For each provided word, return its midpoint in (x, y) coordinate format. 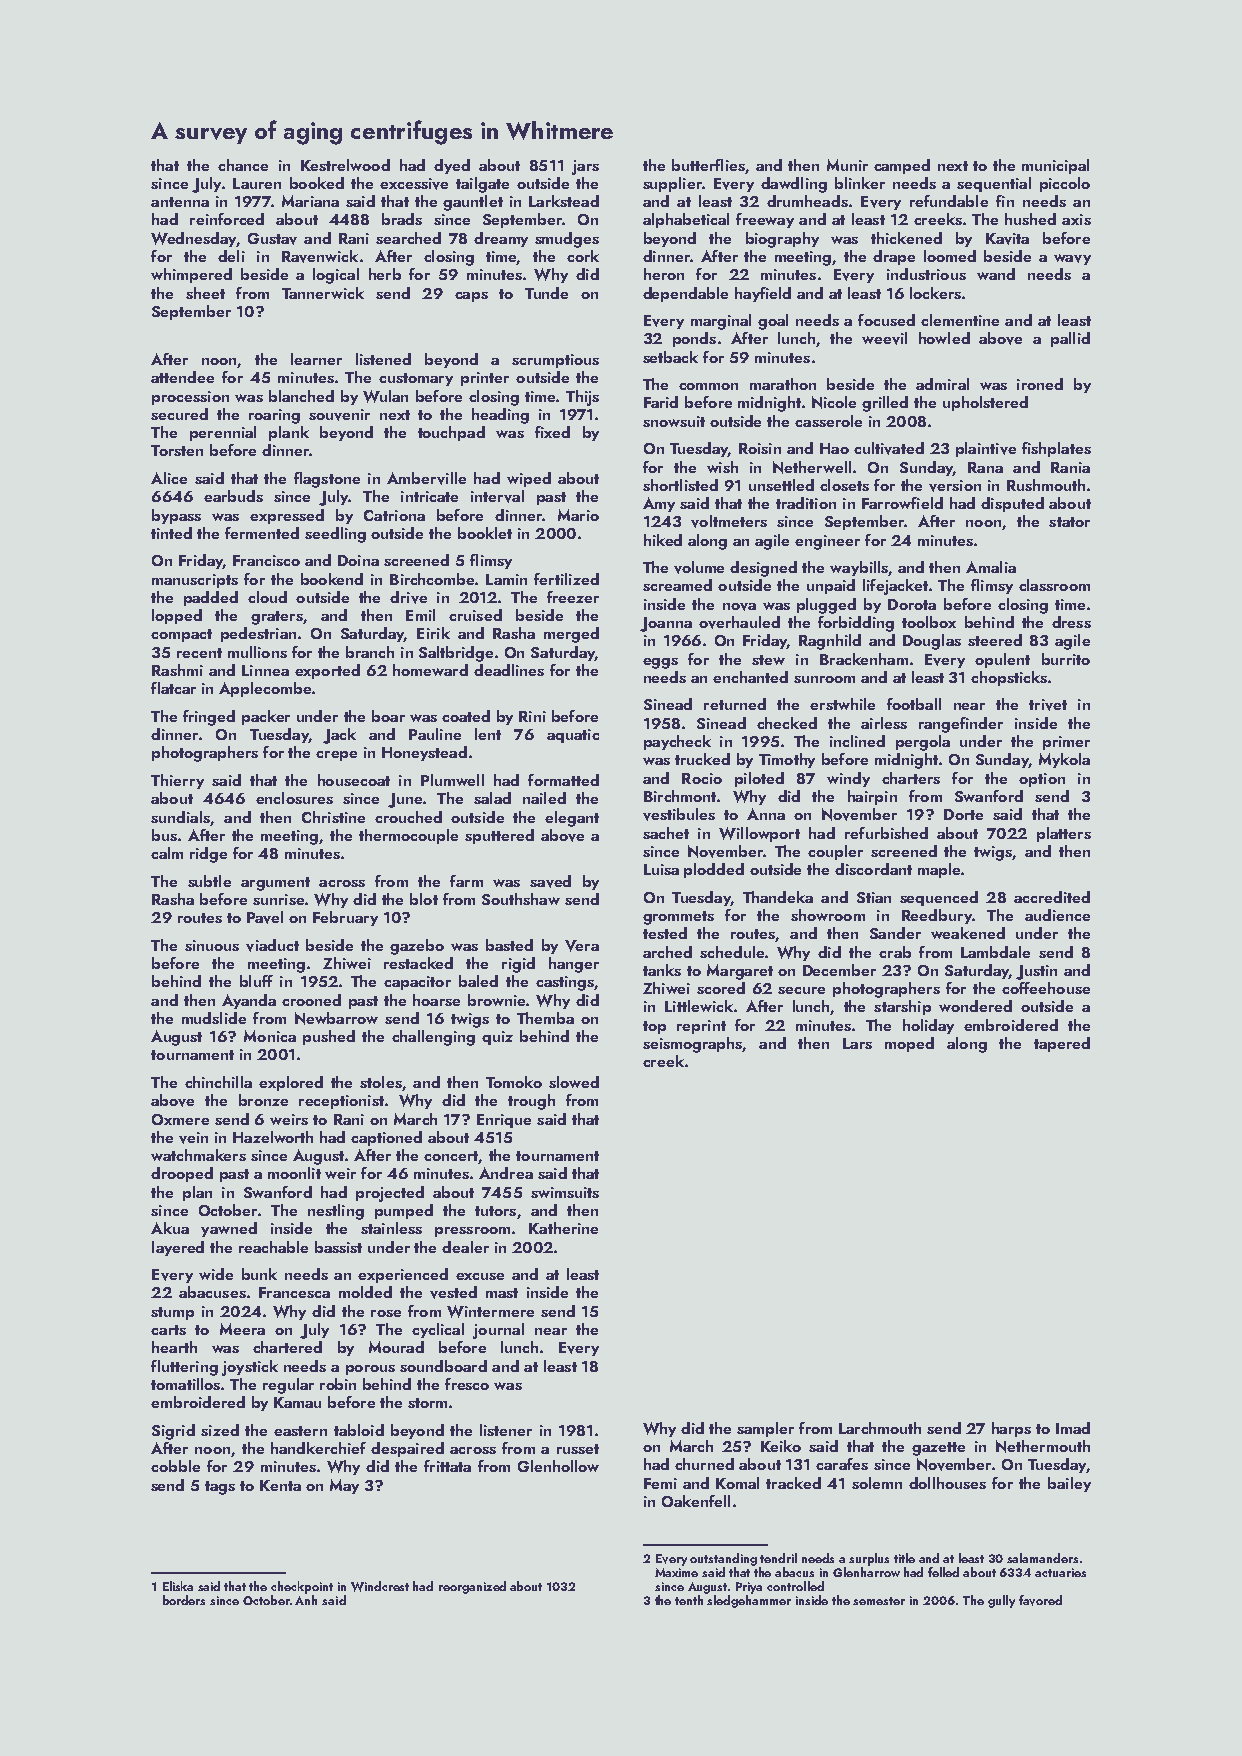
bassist (338, 1247)
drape (894, 257)
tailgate (482, 185)
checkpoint (302, 1587)
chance (243, 165)
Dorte (963, 814)
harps (1011, 1429)
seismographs (692, 1045)
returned (735, 704)
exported (327, 671)
